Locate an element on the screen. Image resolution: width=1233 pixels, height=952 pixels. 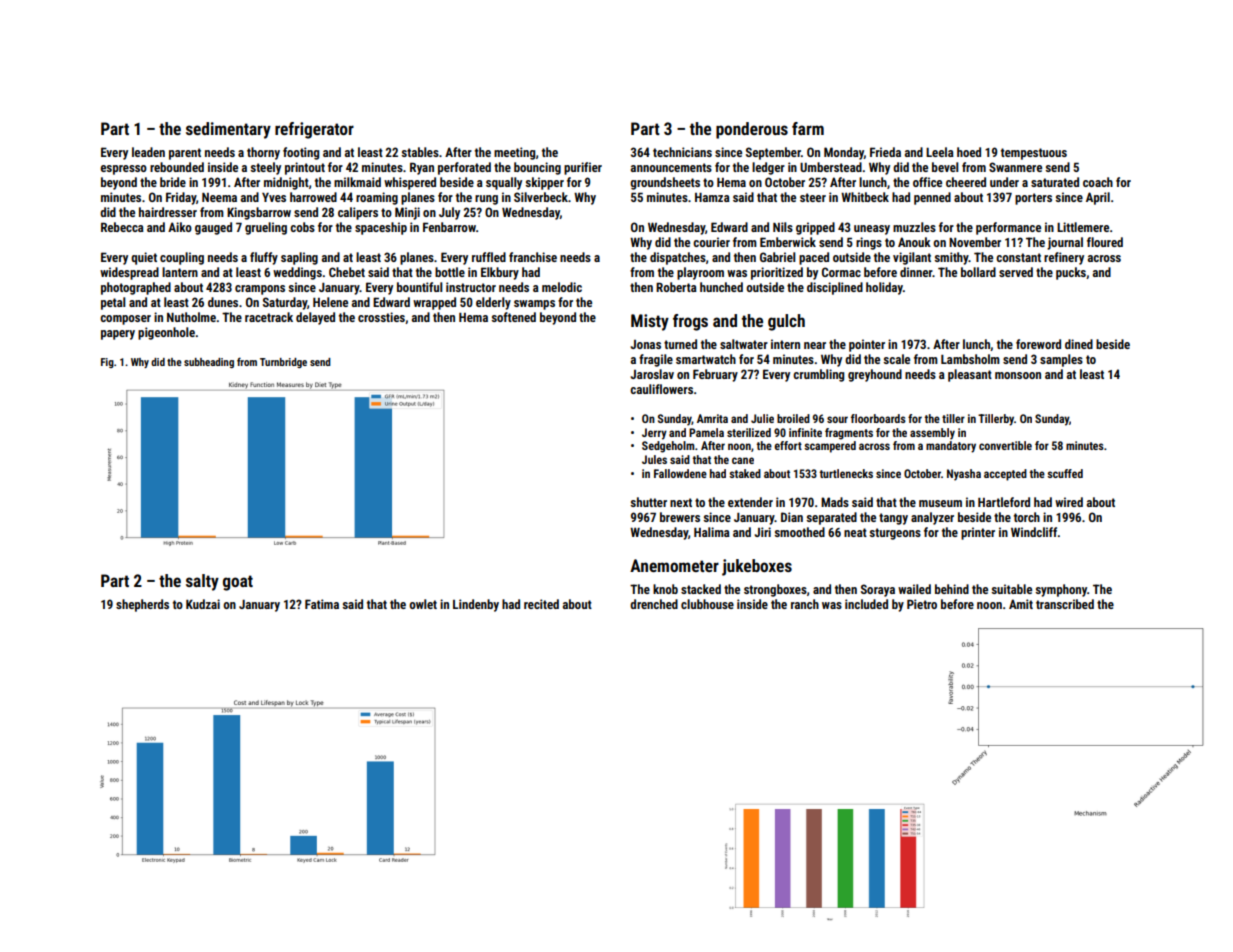
Jules is located at coordinates (654, 459).
